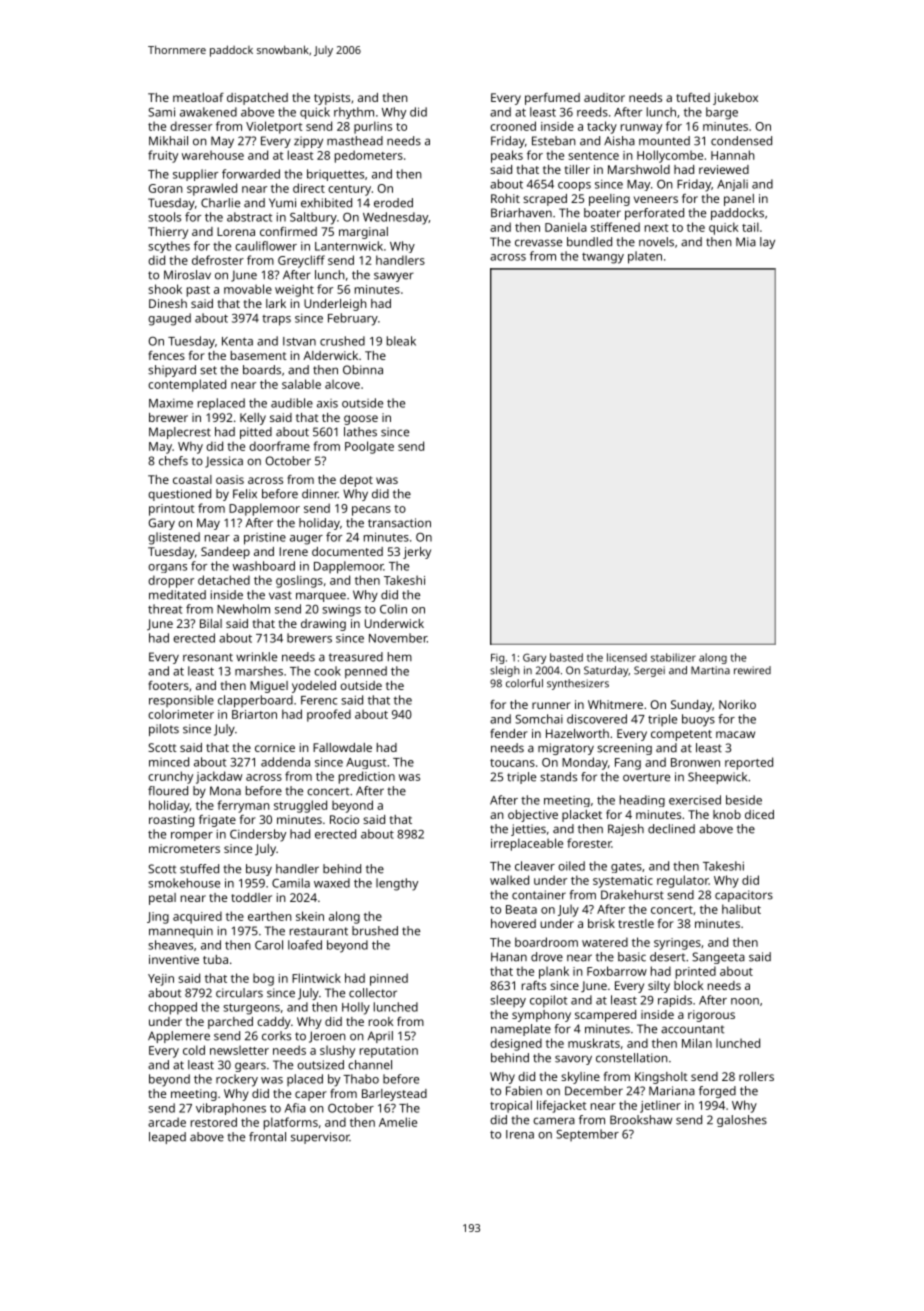 Image resolution: width=924 pixels, height=1311 pixels. I want to click on Maxime, so click(171, 403).
